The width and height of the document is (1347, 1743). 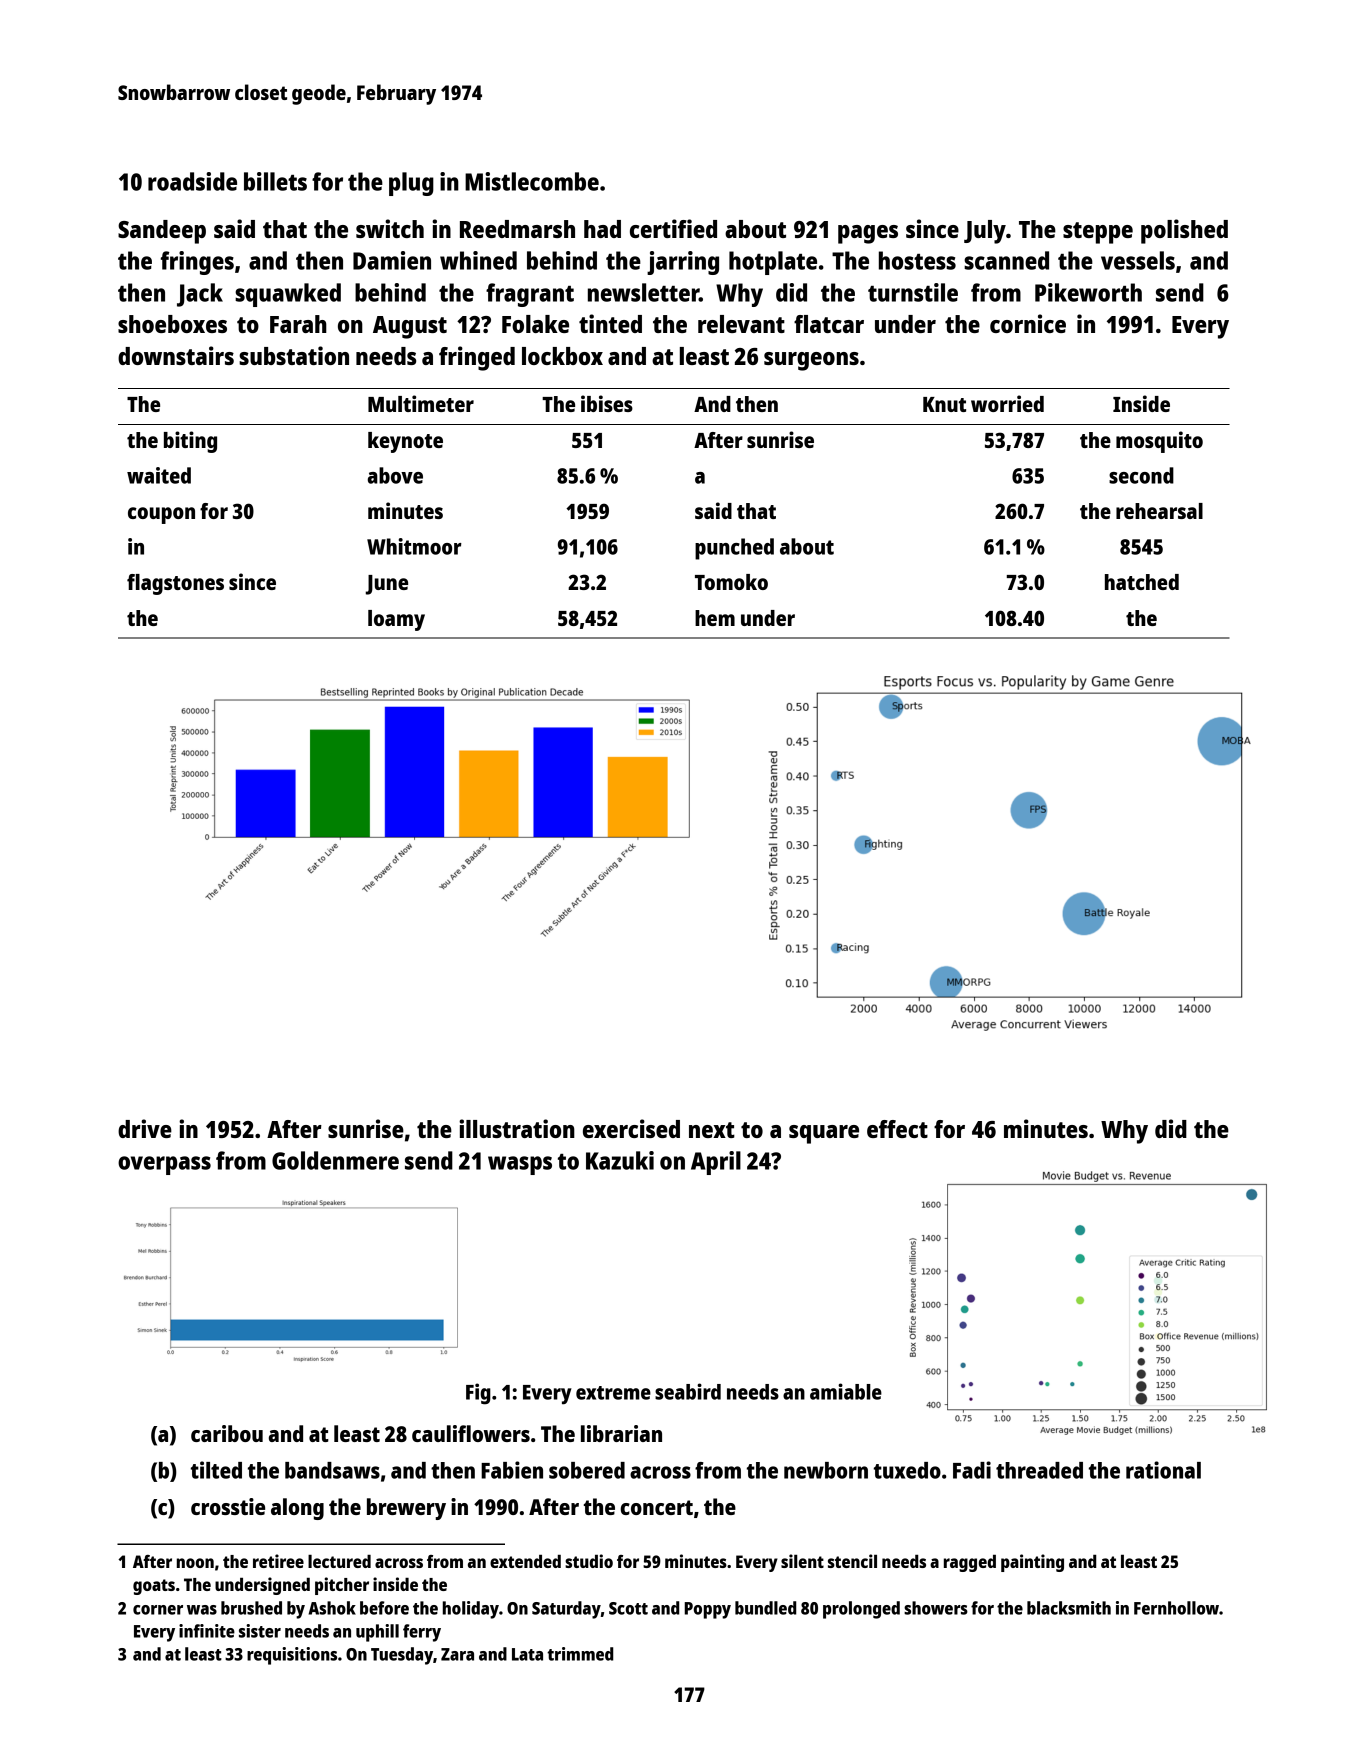 What do you see at coordinates (335, 1160) in the document?
I see `Goldenmere` at bounding box center [335, 1160].
